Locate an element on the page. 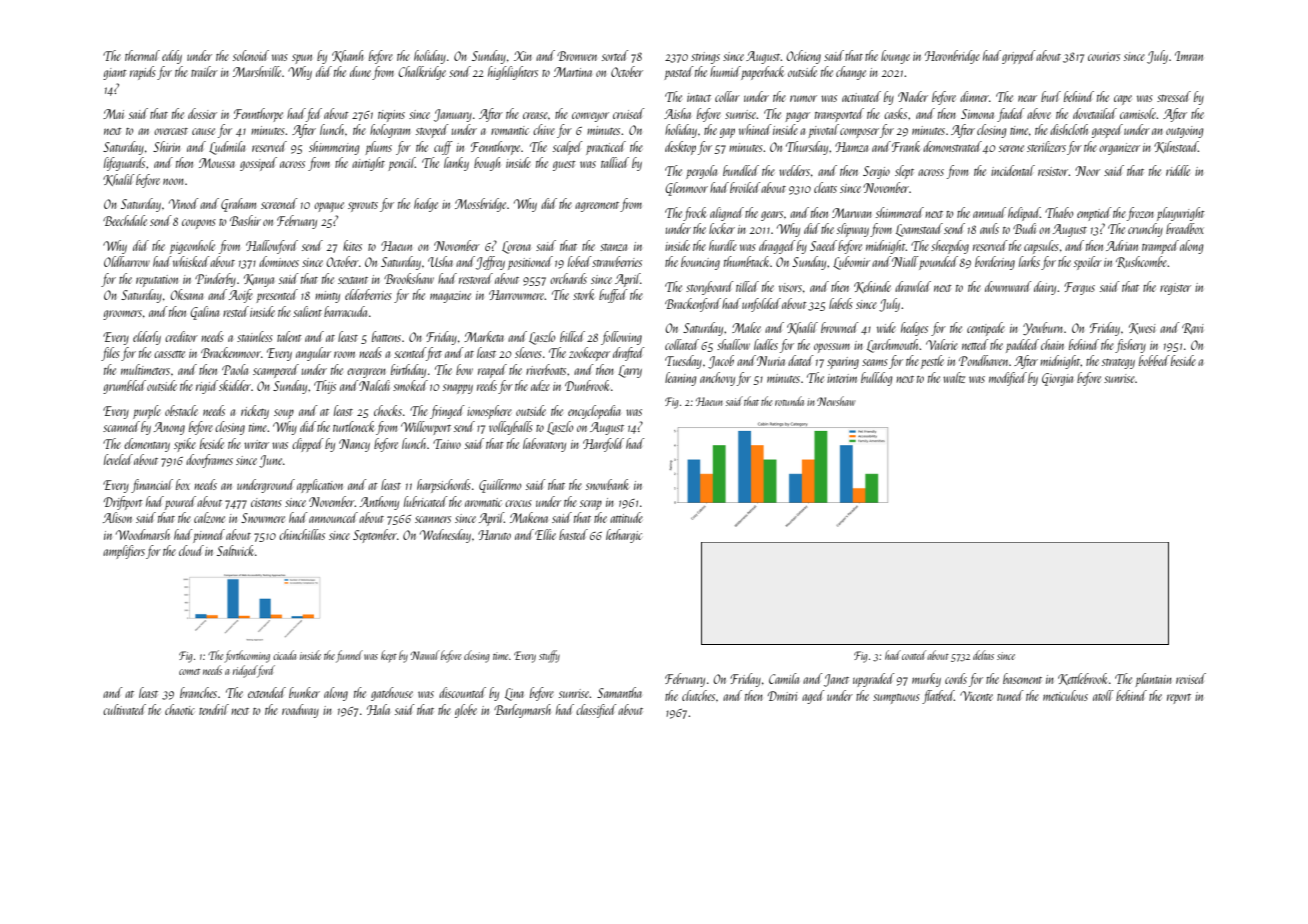  chaotic is located at coordinates (180, 709).
